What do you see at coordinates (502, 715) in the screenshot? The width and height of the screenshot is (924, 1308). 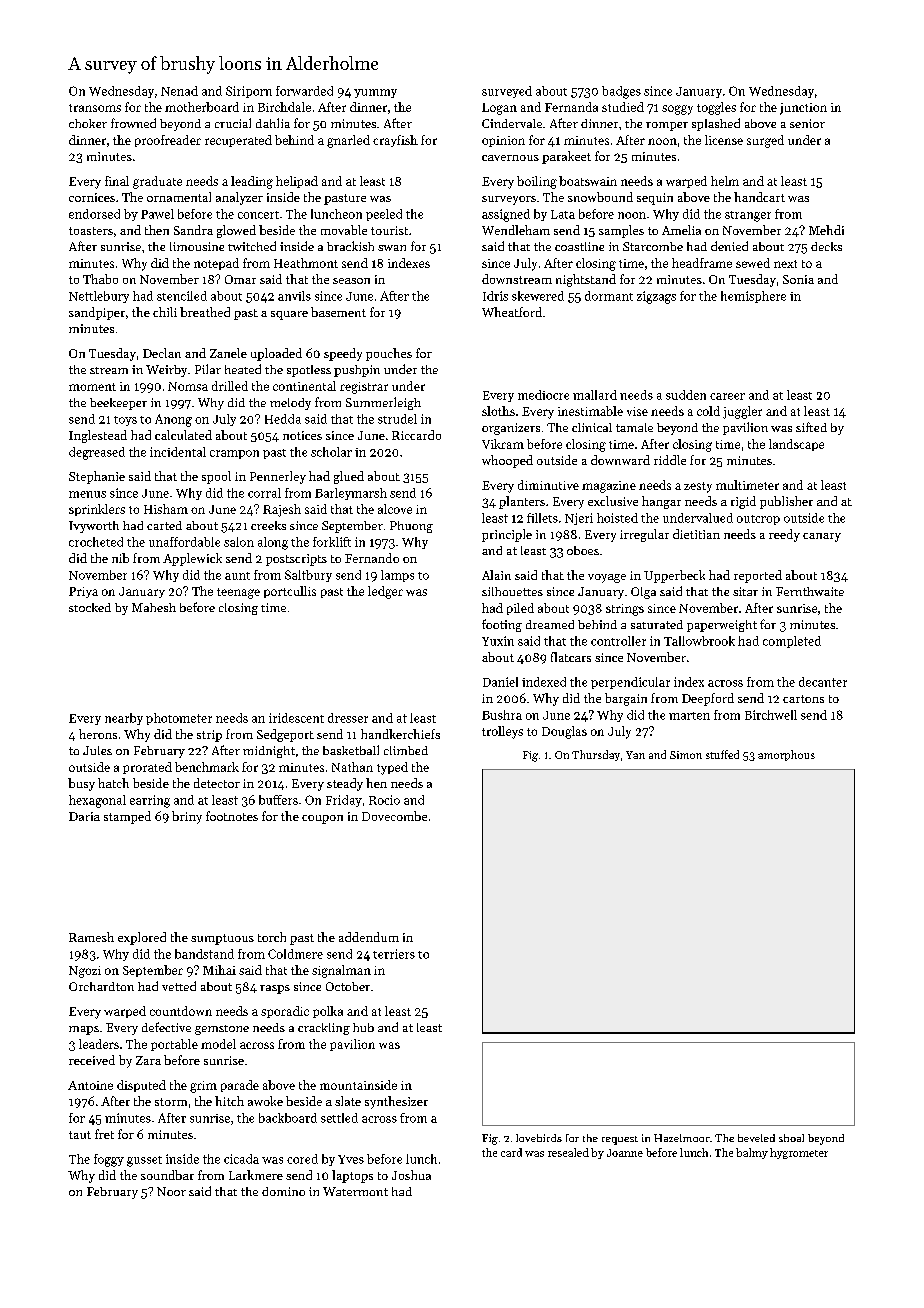 I see `Bushra` at bounding box center [502, 715].
